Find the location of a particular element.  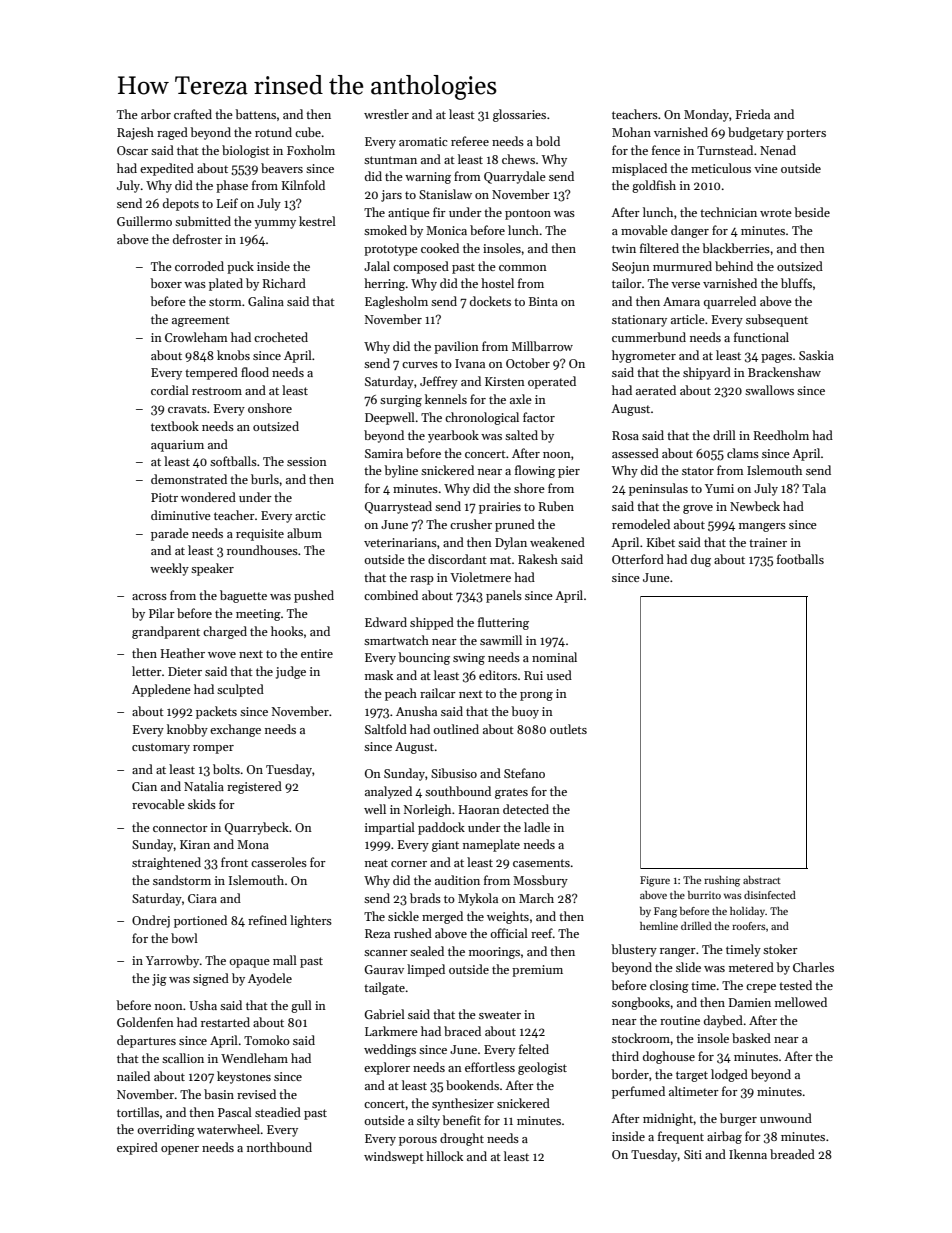

Kilnfold is located at coordinates (303, 185).
